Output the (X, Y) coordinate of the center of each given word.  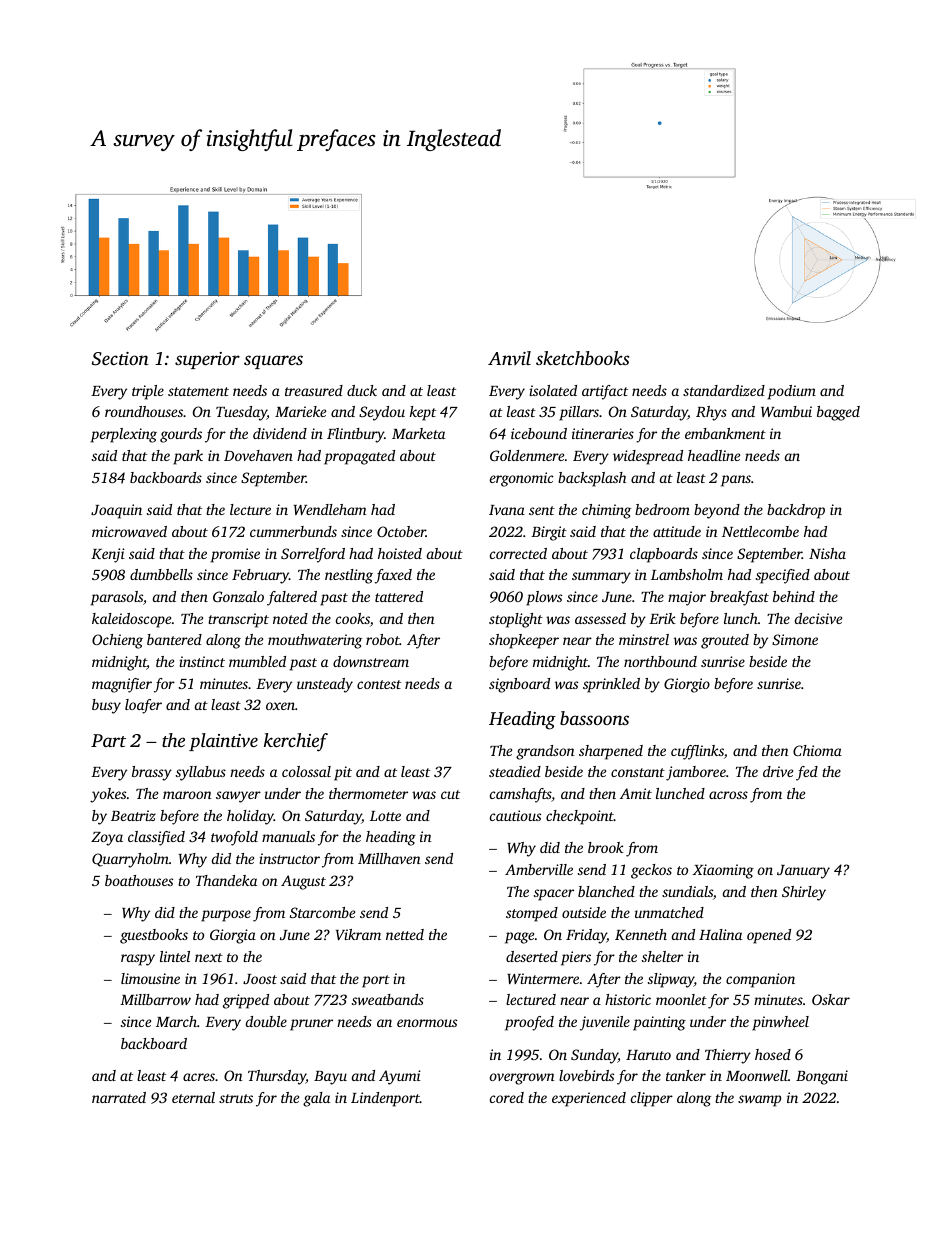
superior (207, 360)
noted (290, 618)
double (266, 1021)
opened (769, 936)
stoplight (516, 620)
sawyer (238, 797)
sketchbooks (582, 358)
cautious (515, 815)
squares (273, 362)
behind (794, 596)
